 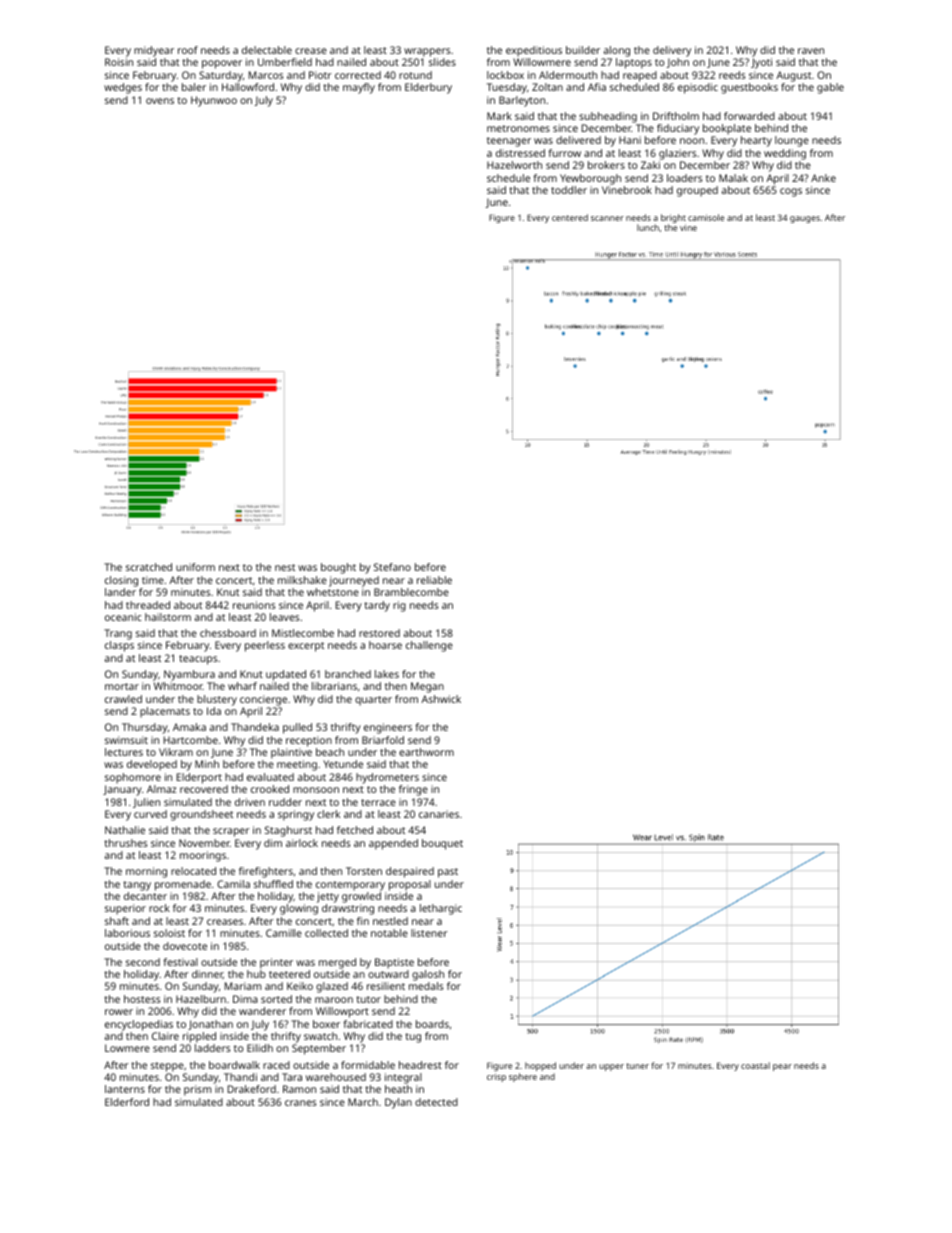 I want to click on placemats, so click(x=165, y=712).
